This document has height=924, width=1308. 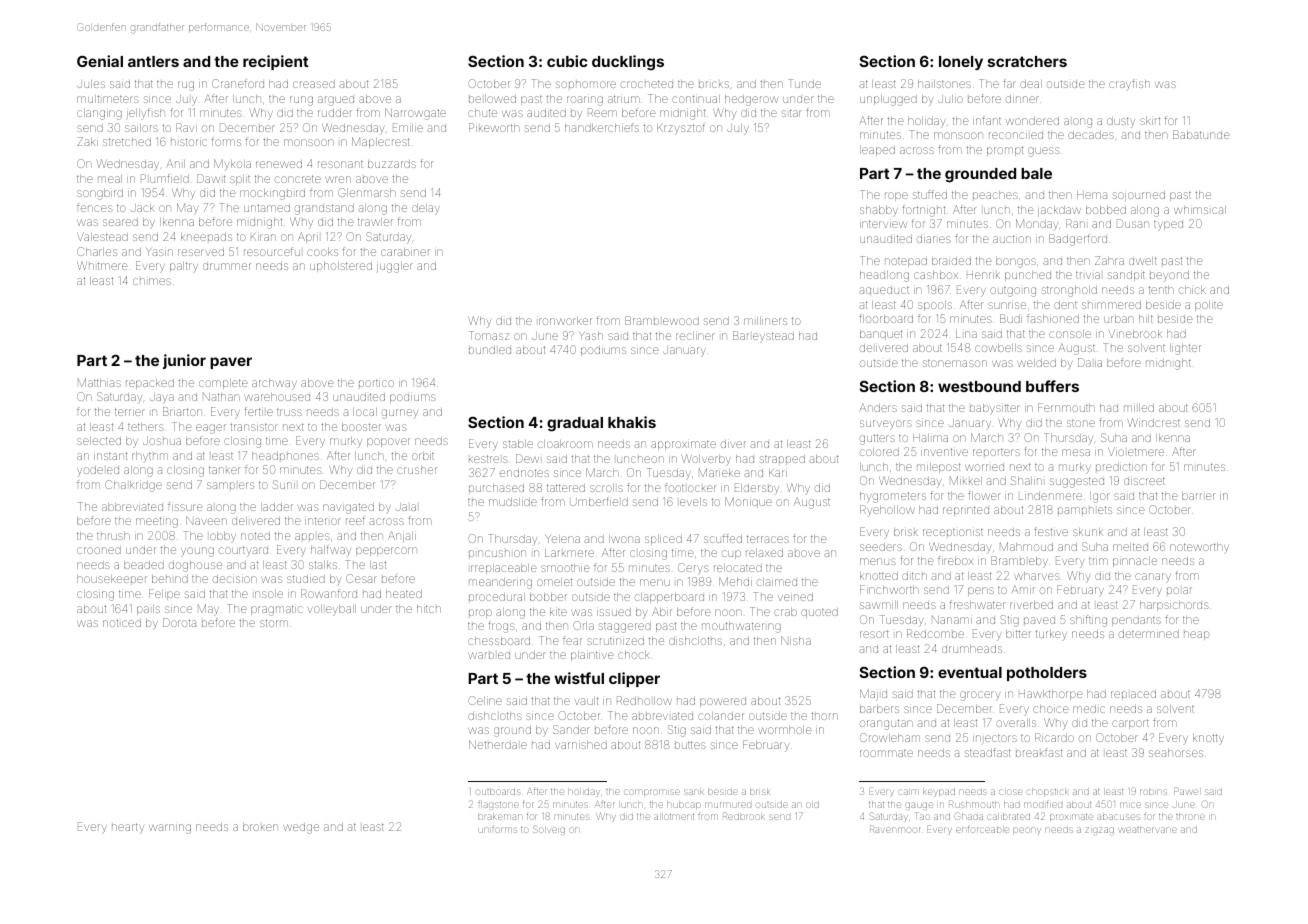 I want to click on Barleystead, so click(x=763, y=337).
